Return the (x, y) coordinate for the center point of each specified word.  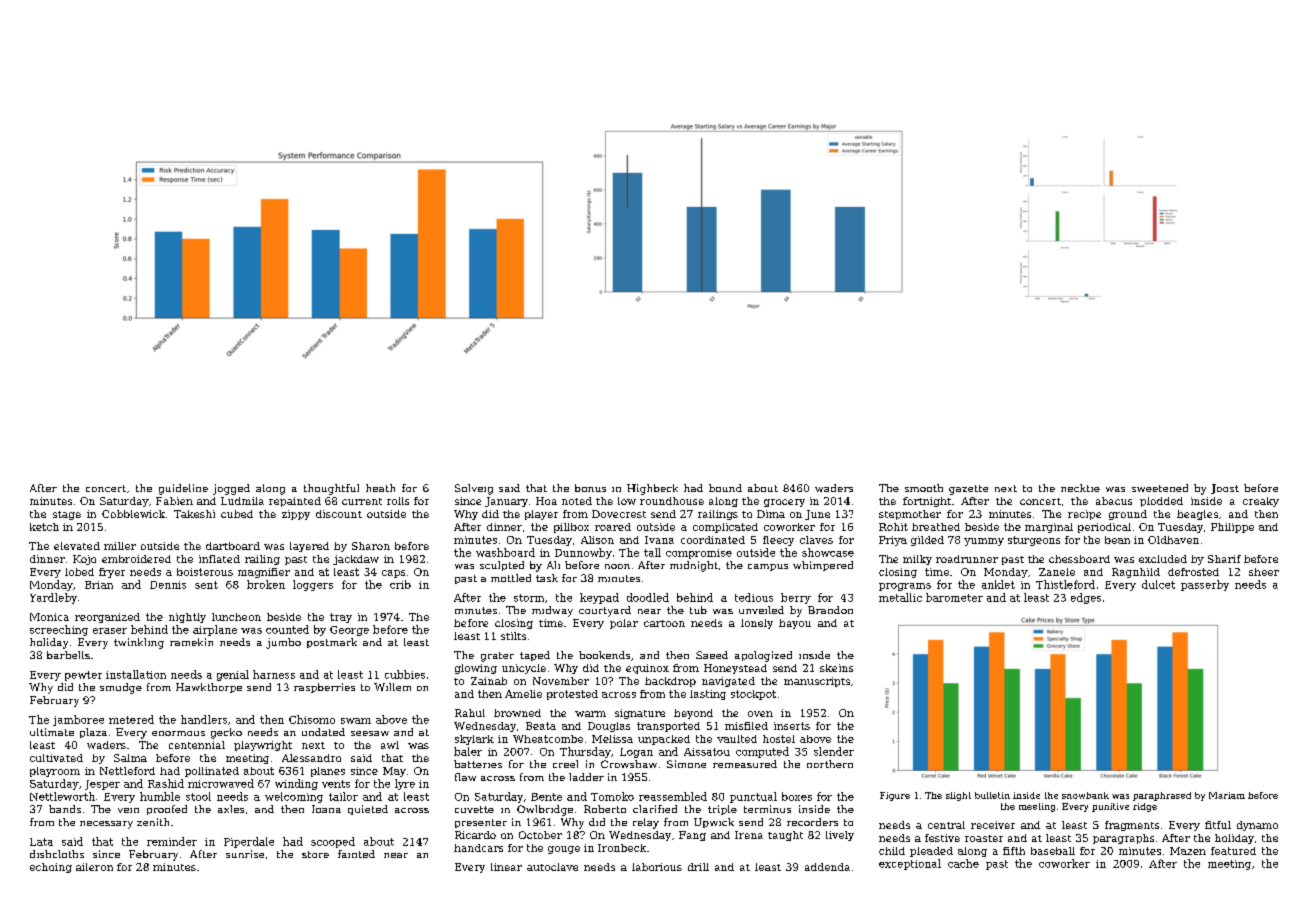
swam (356, 721)
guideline (183, 489)
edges (1086, 598)
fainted (356, 854)
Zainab (489, 681)
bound (725, 488)
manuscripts (817, 682)
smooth (924, 488)
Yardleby (53, 598)
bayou (795, 624)
